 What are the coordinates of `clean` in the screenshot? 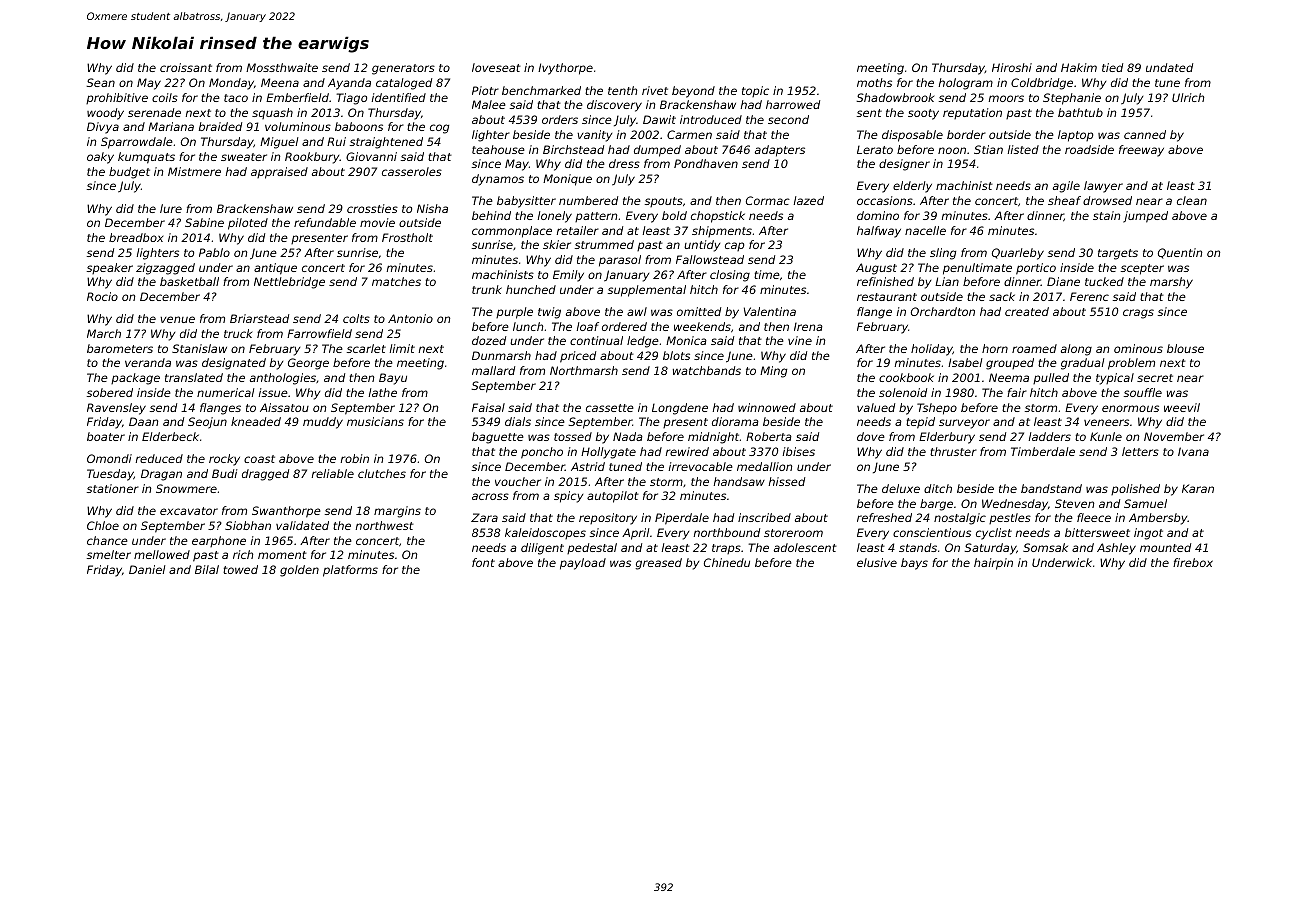 It's located at (1192, 200).
